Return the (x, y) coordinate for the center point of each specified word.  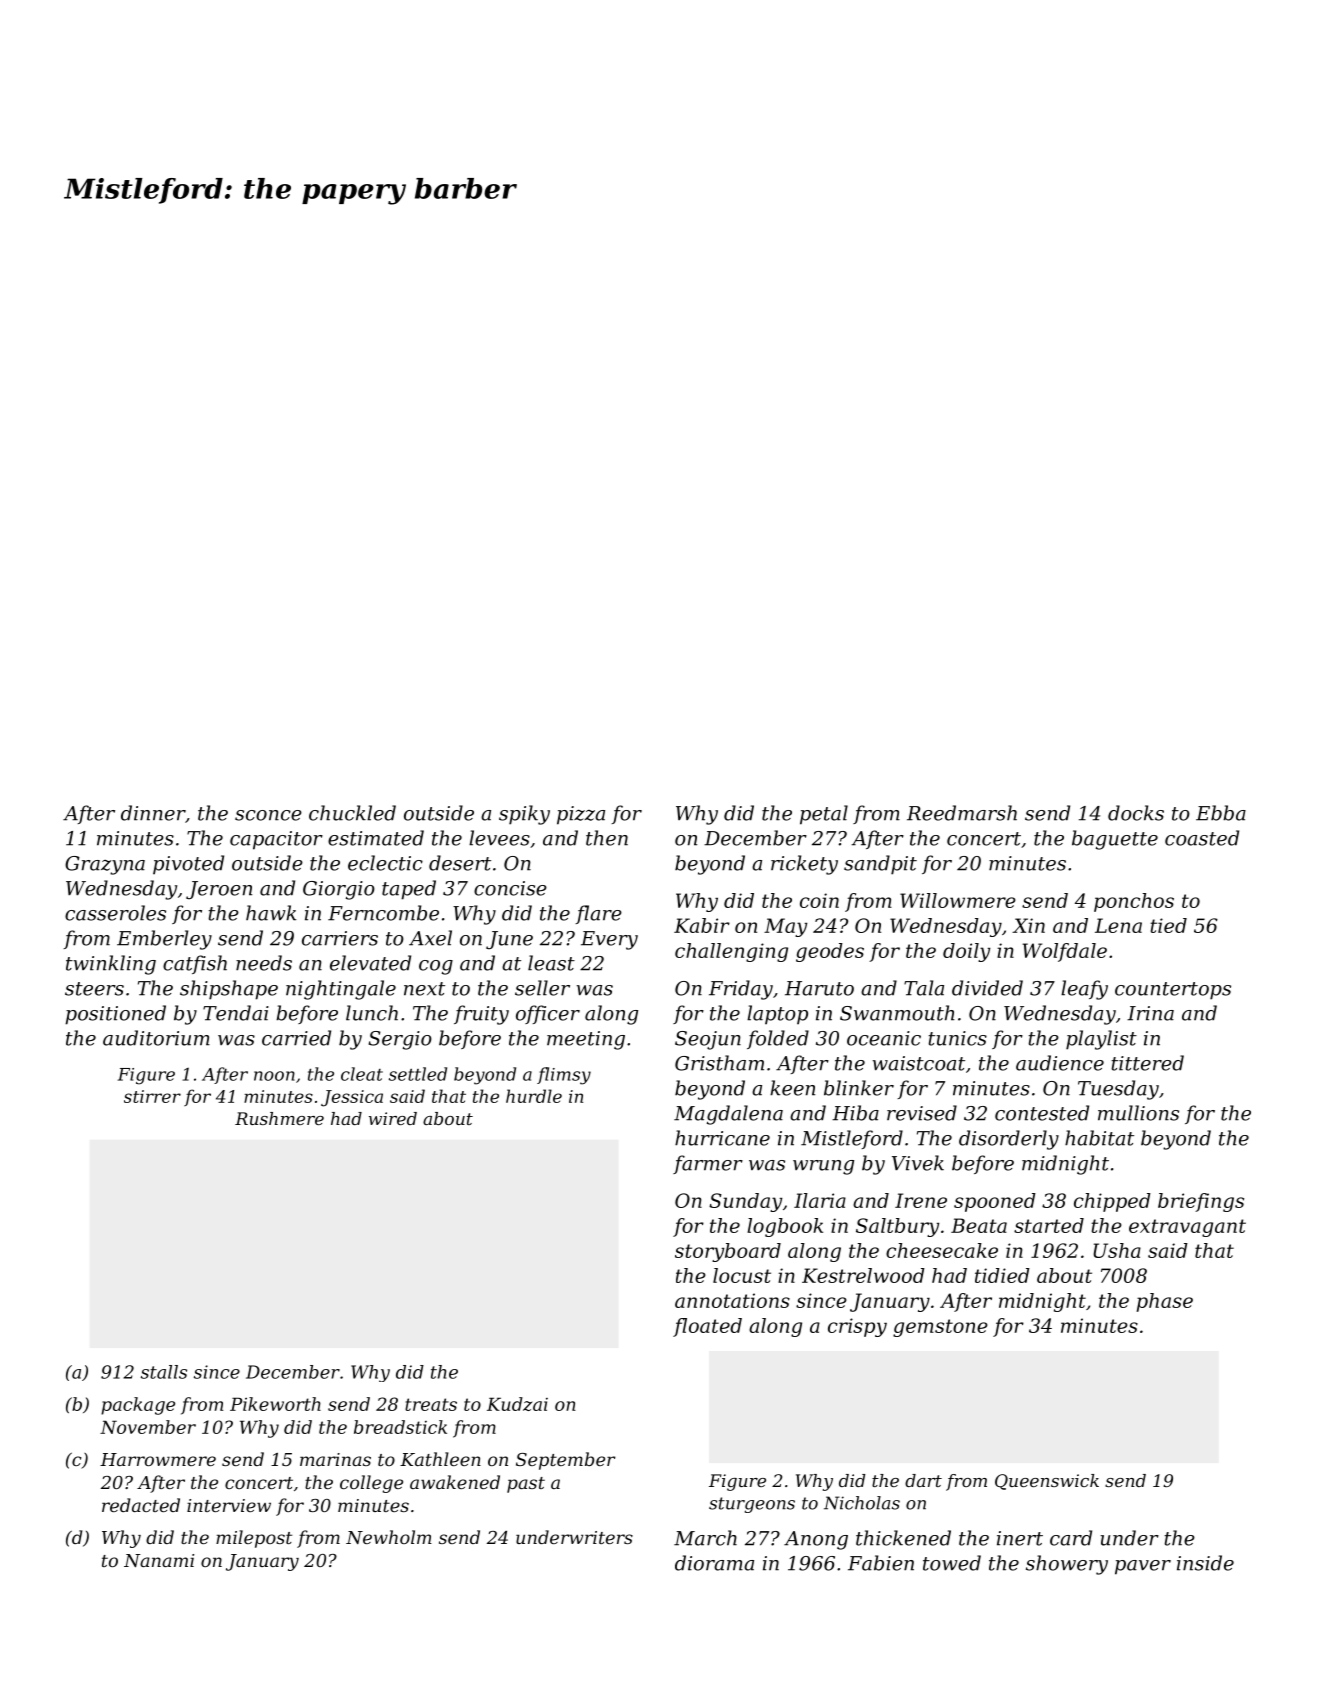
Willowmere (958, 900)
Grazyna (105, 865)
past (526, 1485)
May (785, 927)
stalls (164, 1372)
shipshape (229, 990)
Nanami (159, 1561)
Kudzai (517, 1404)
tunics (957, 1038)
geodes (830, 952)
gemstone (940, 1328)
